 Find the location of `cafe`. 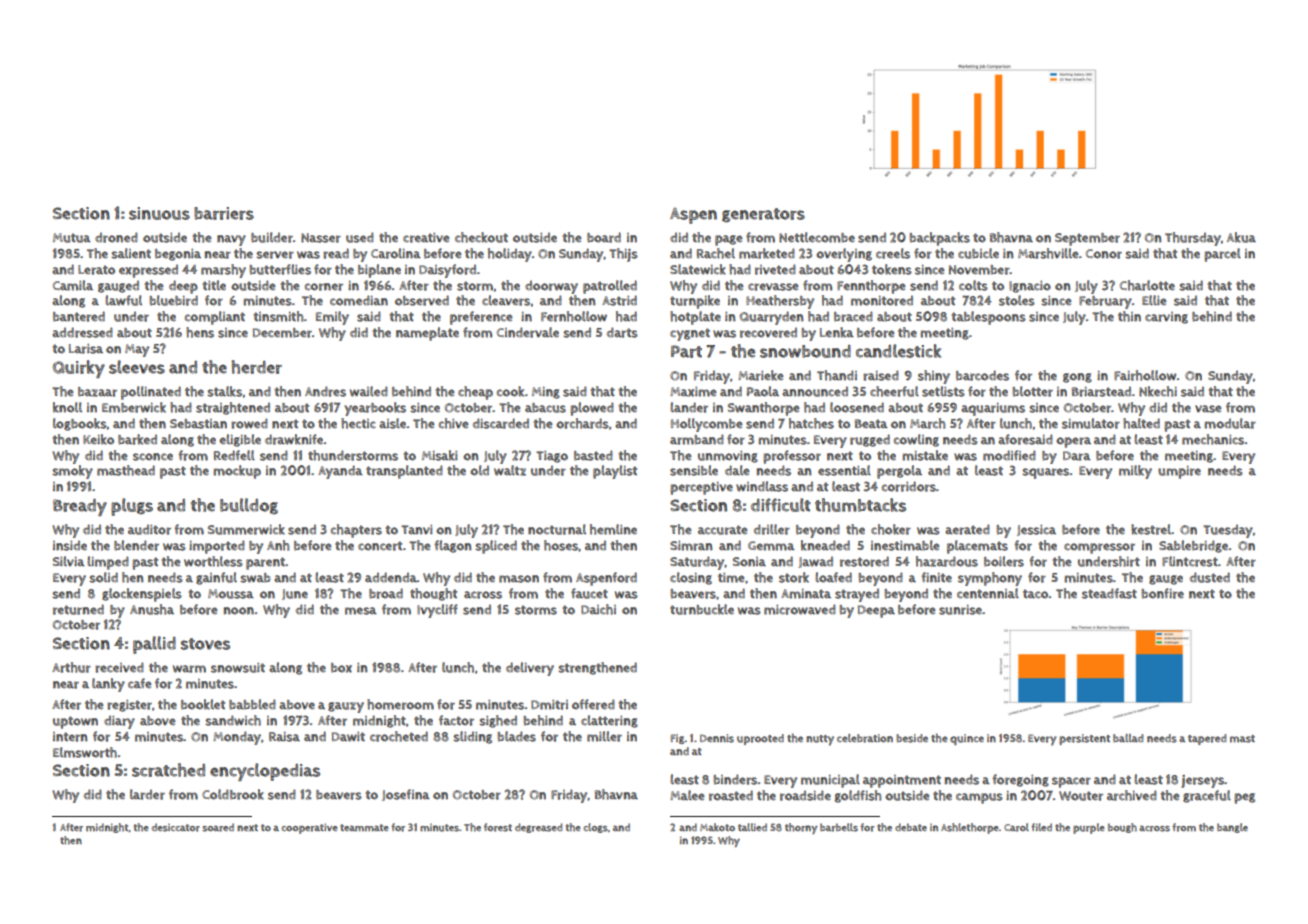

cafe is located at coordinates (140, 683).
